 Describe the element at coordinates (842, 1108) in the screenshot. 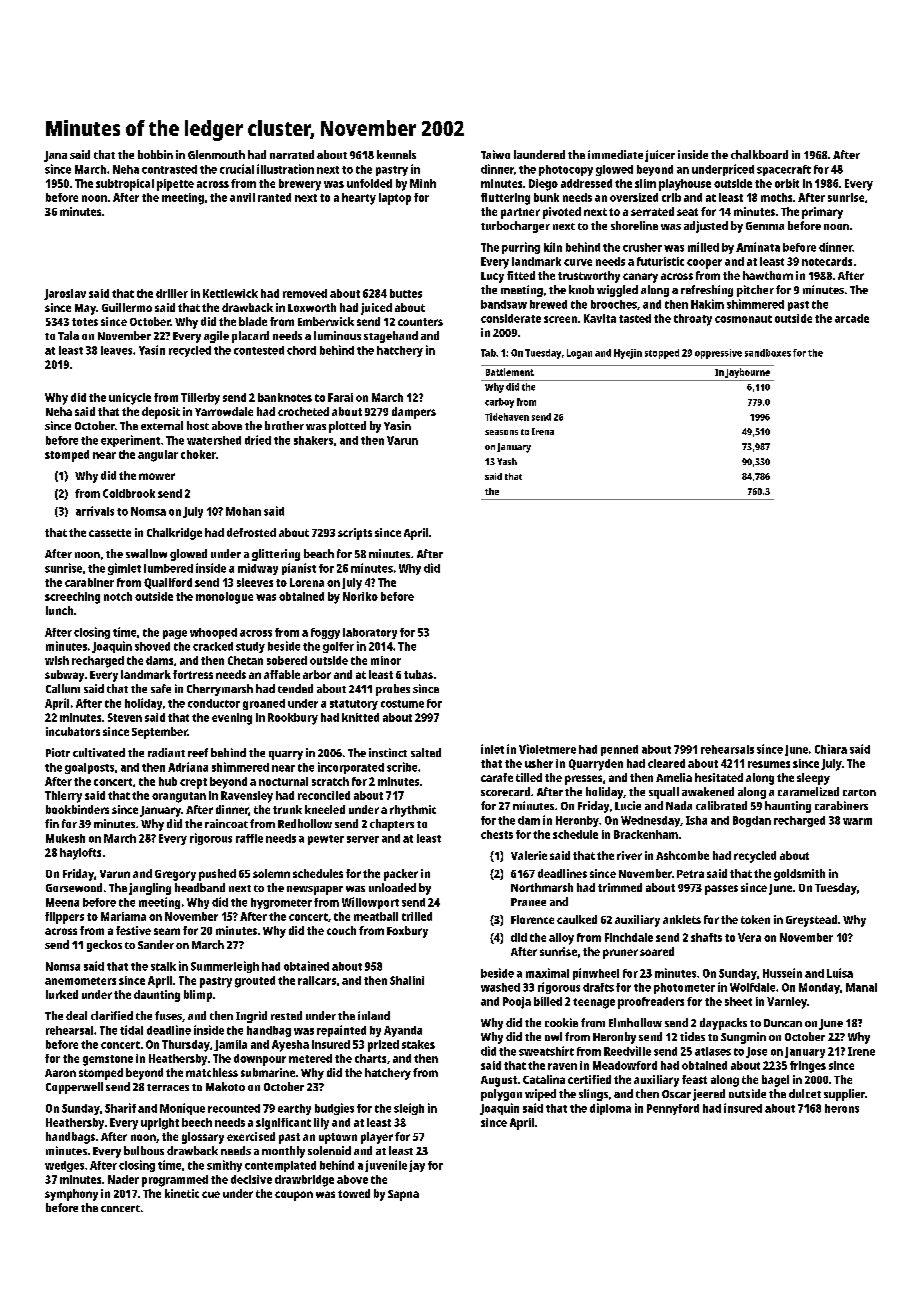

I see `herons` at that location.
